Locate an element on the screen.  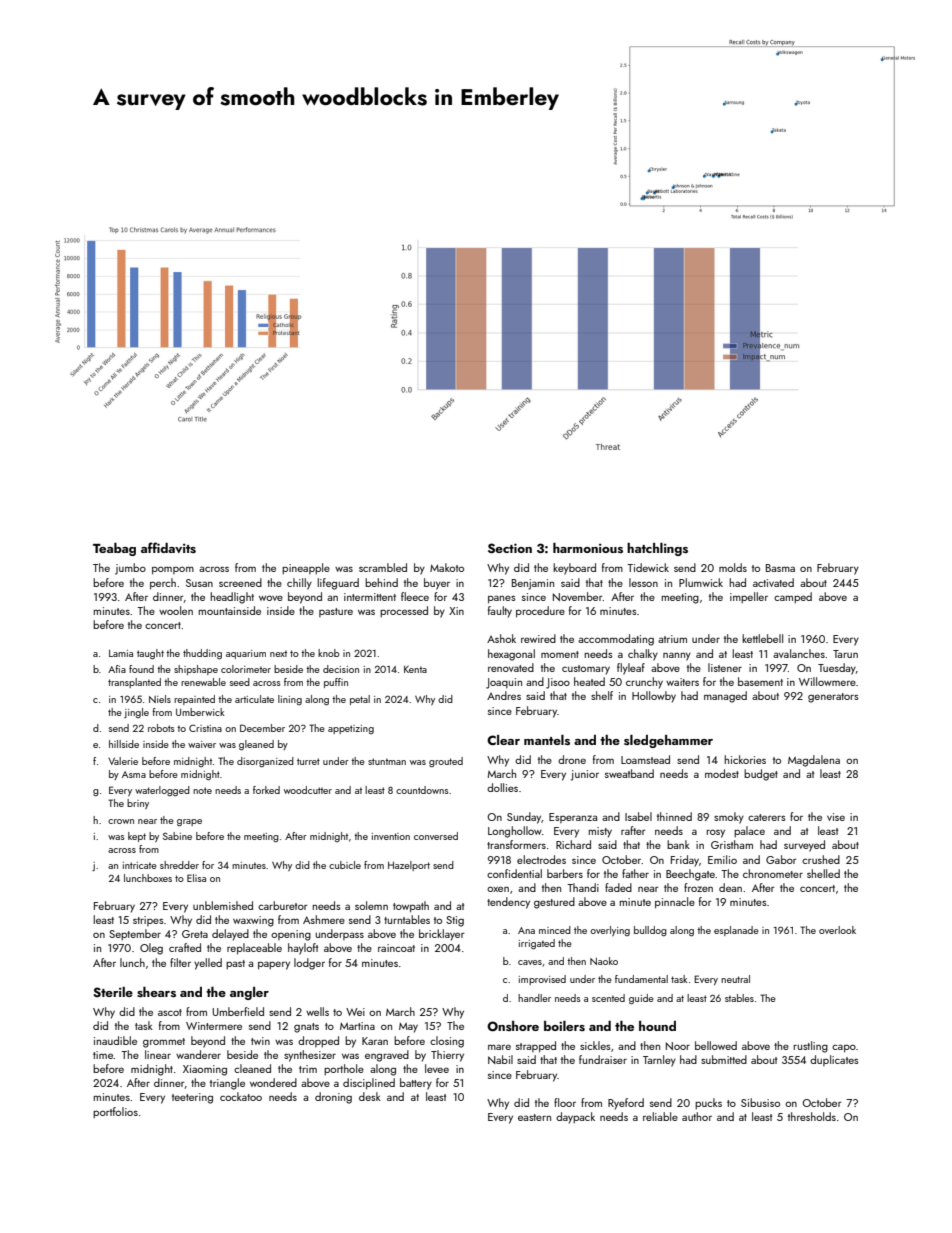
moment is located at coordinates (560, 654).
